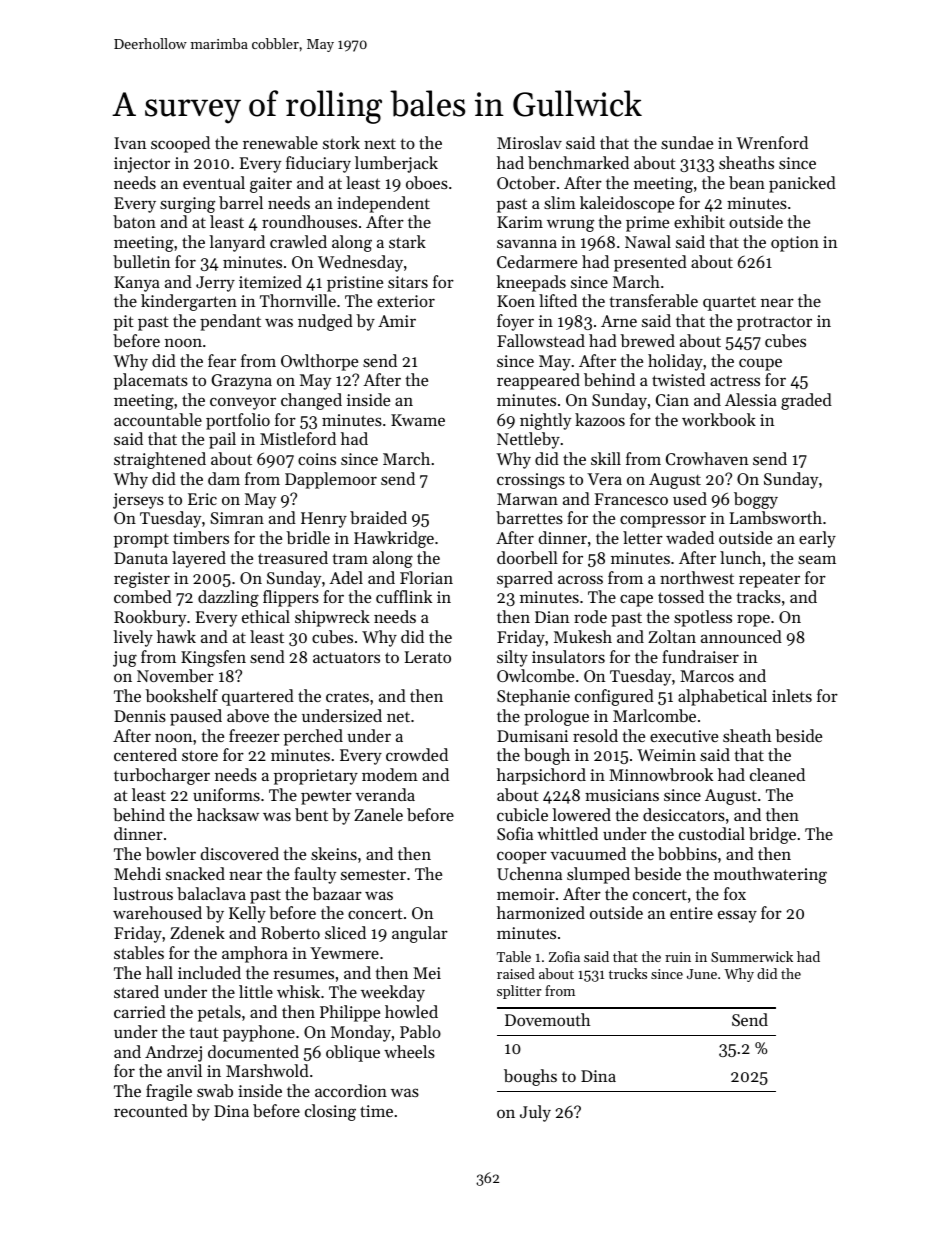 The height and width of the image is (1233, 952). What do you see at coordinates (535, 1113) in the image?
I see `July` at bounding box center [535, 1113].
